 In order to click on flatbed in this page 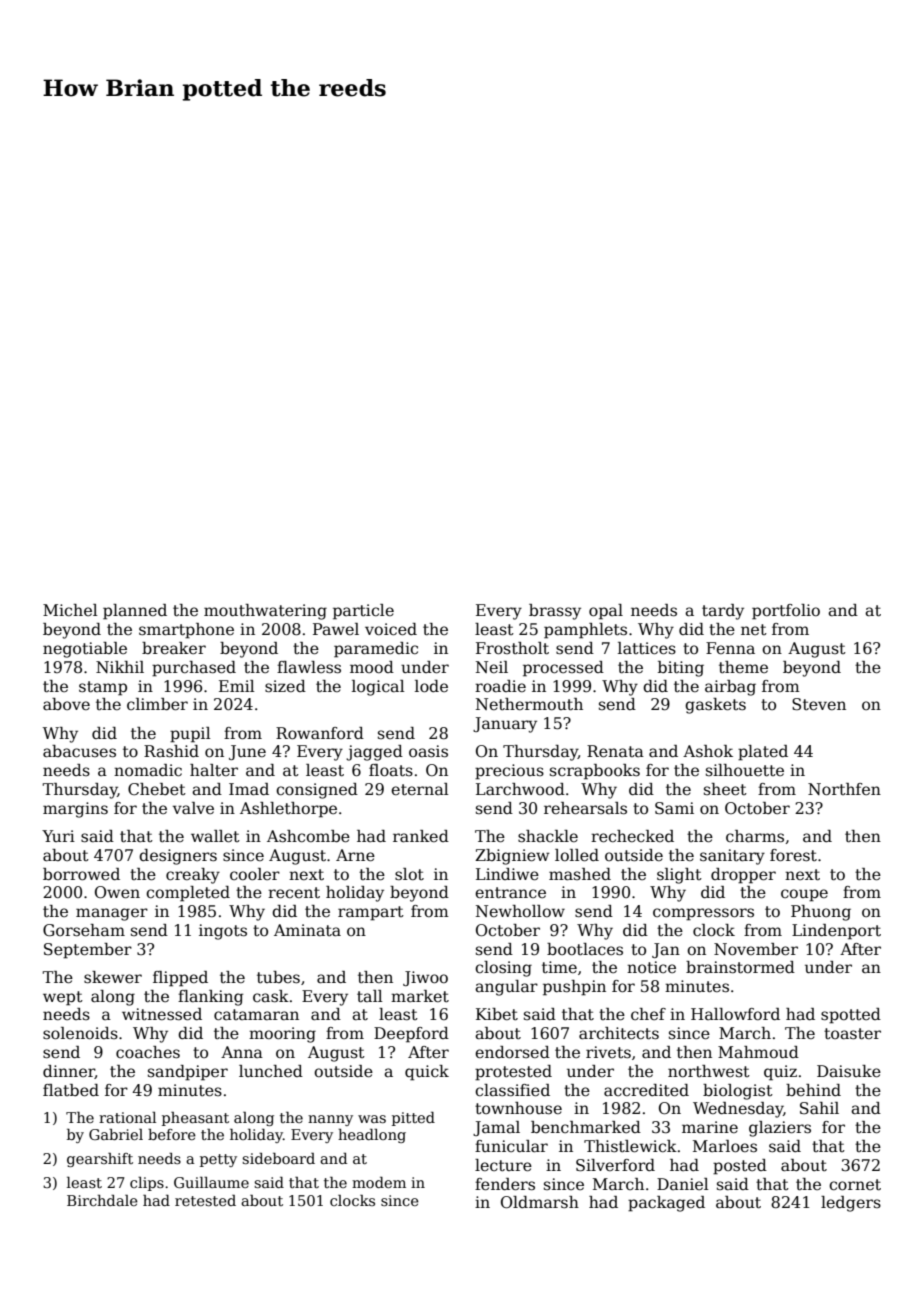, I will do `click(71, 1090)`.
